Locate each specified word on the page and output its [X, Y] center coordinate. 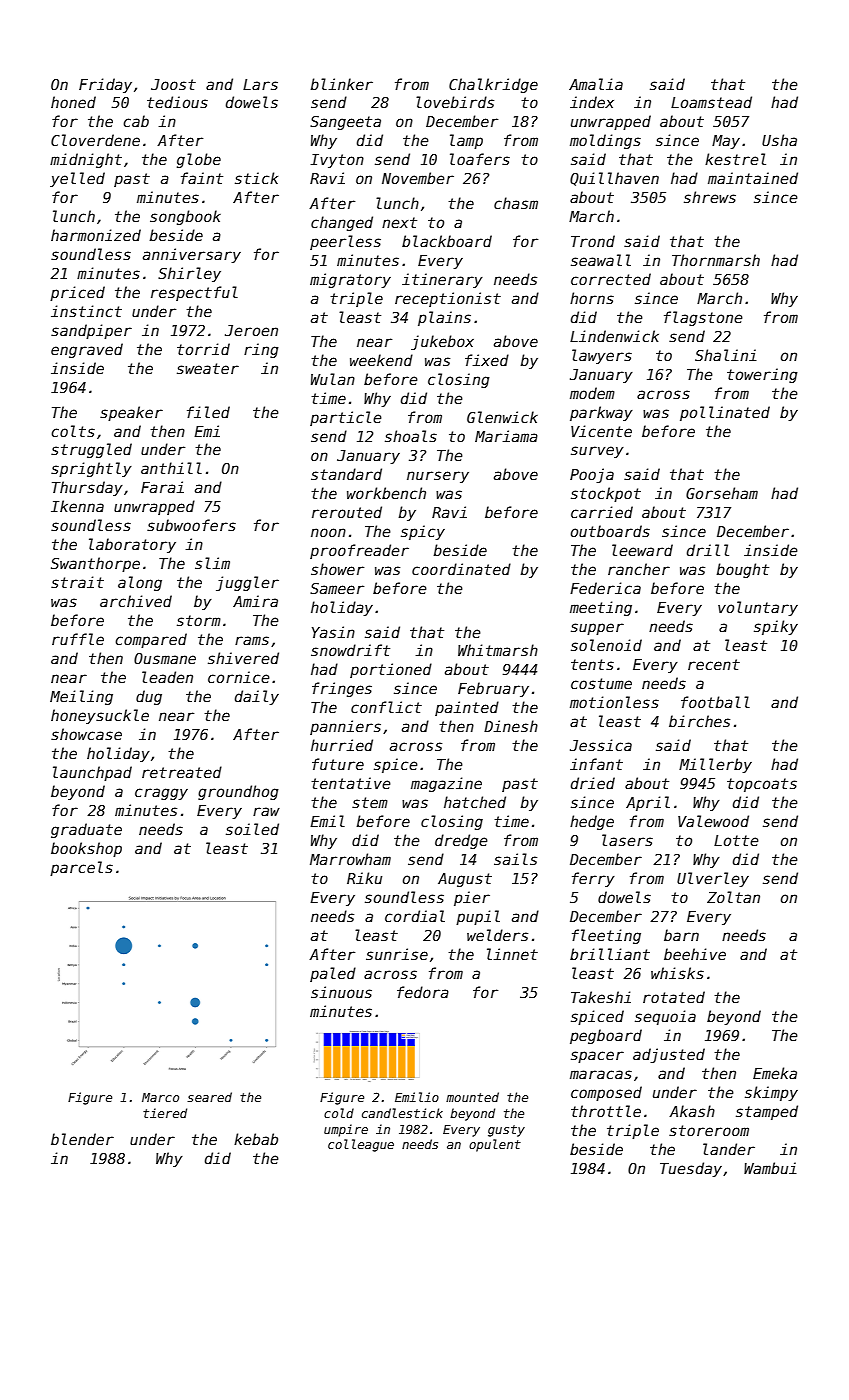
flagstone [703, 318]
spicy [423, 532]
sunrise [397, 954]
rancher [639, 569]
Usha [779, 140]
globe [199, 160]
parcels [81, 868]
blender [82, 1139]
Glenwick [502, 417]
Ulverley [713, 879]
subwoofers [191, 525]
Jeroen [251, 330]
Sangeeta [345, 123]
